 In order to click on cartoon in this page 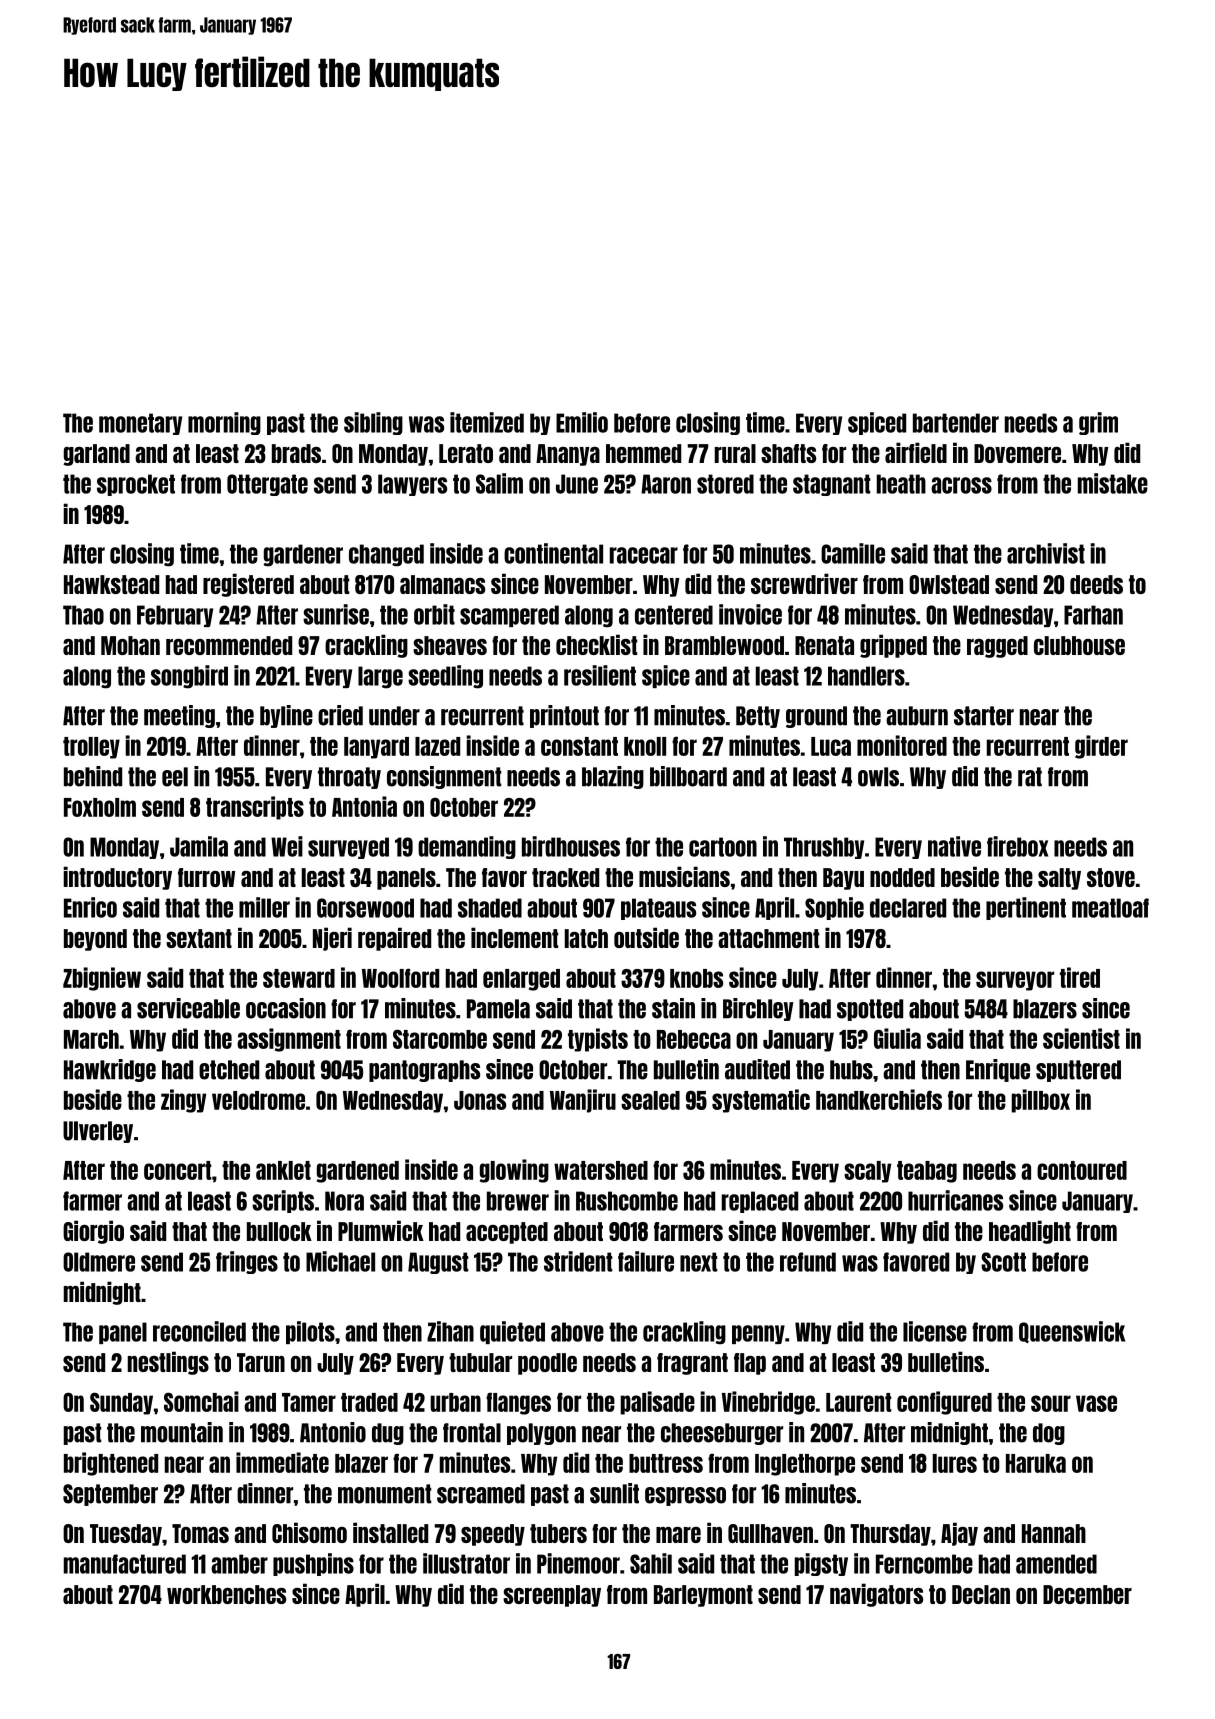, I will do `click(723, 847)`.
